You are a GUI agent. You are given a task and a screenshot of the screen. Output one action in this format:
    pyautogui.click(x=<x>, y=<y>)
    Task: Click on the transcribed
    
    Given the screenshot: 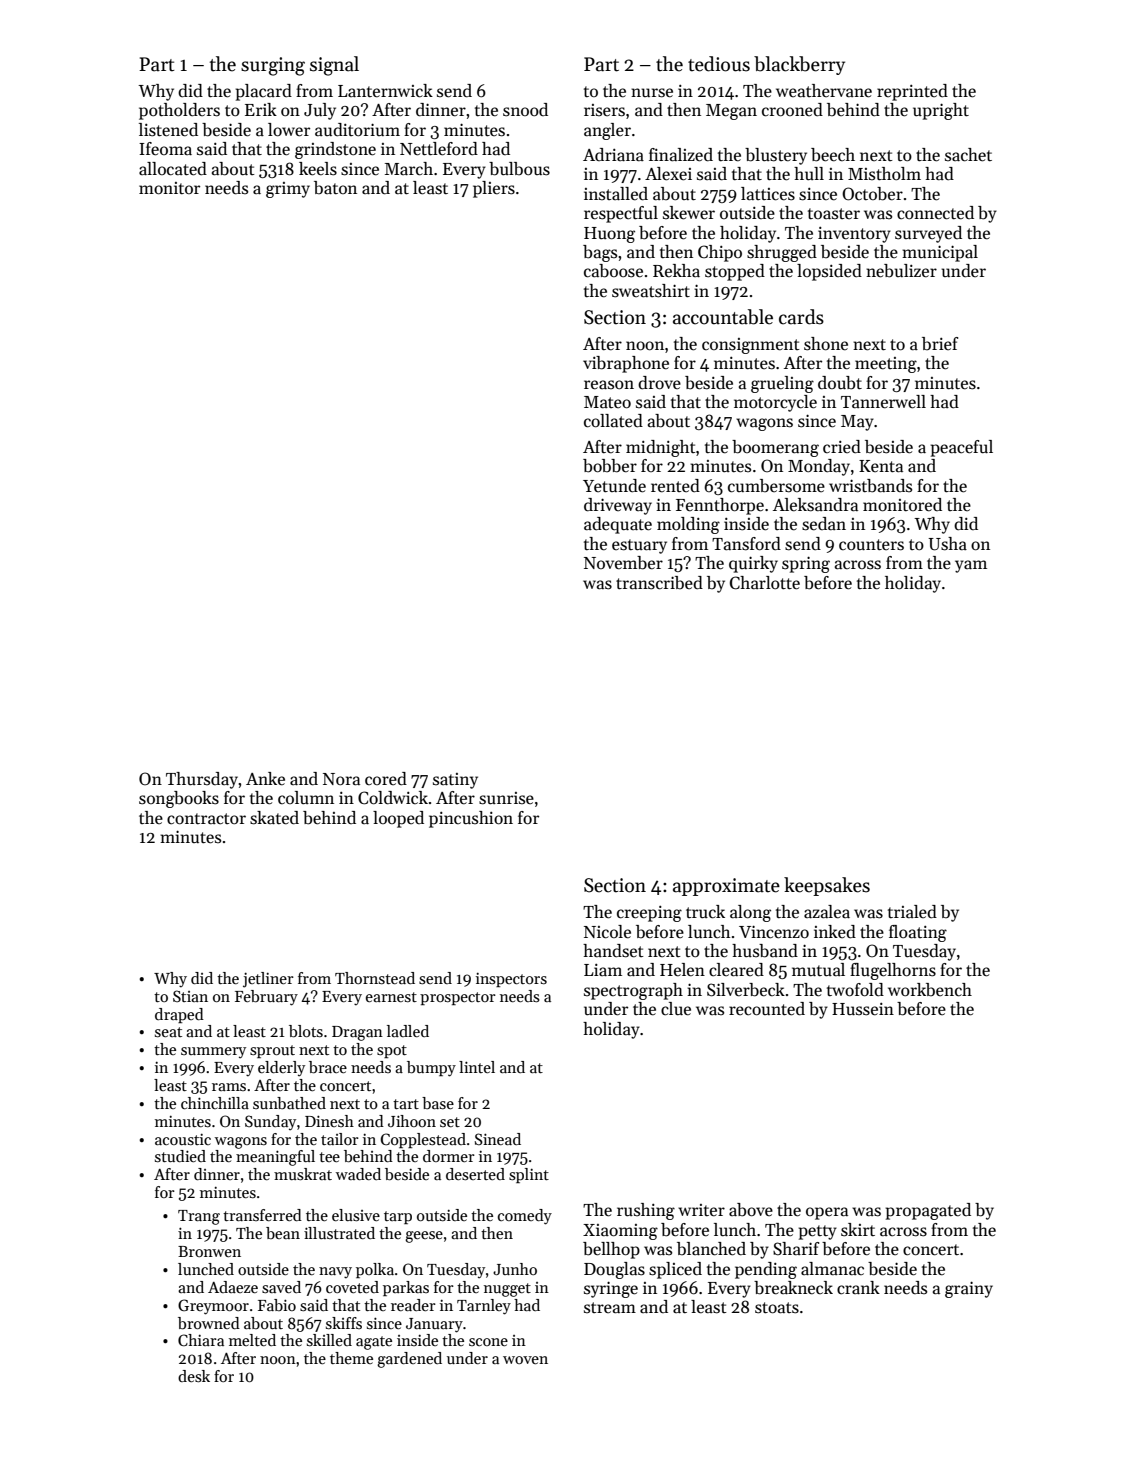 What is the action you would take?
    pyautogui.click(x=659, y=583)
